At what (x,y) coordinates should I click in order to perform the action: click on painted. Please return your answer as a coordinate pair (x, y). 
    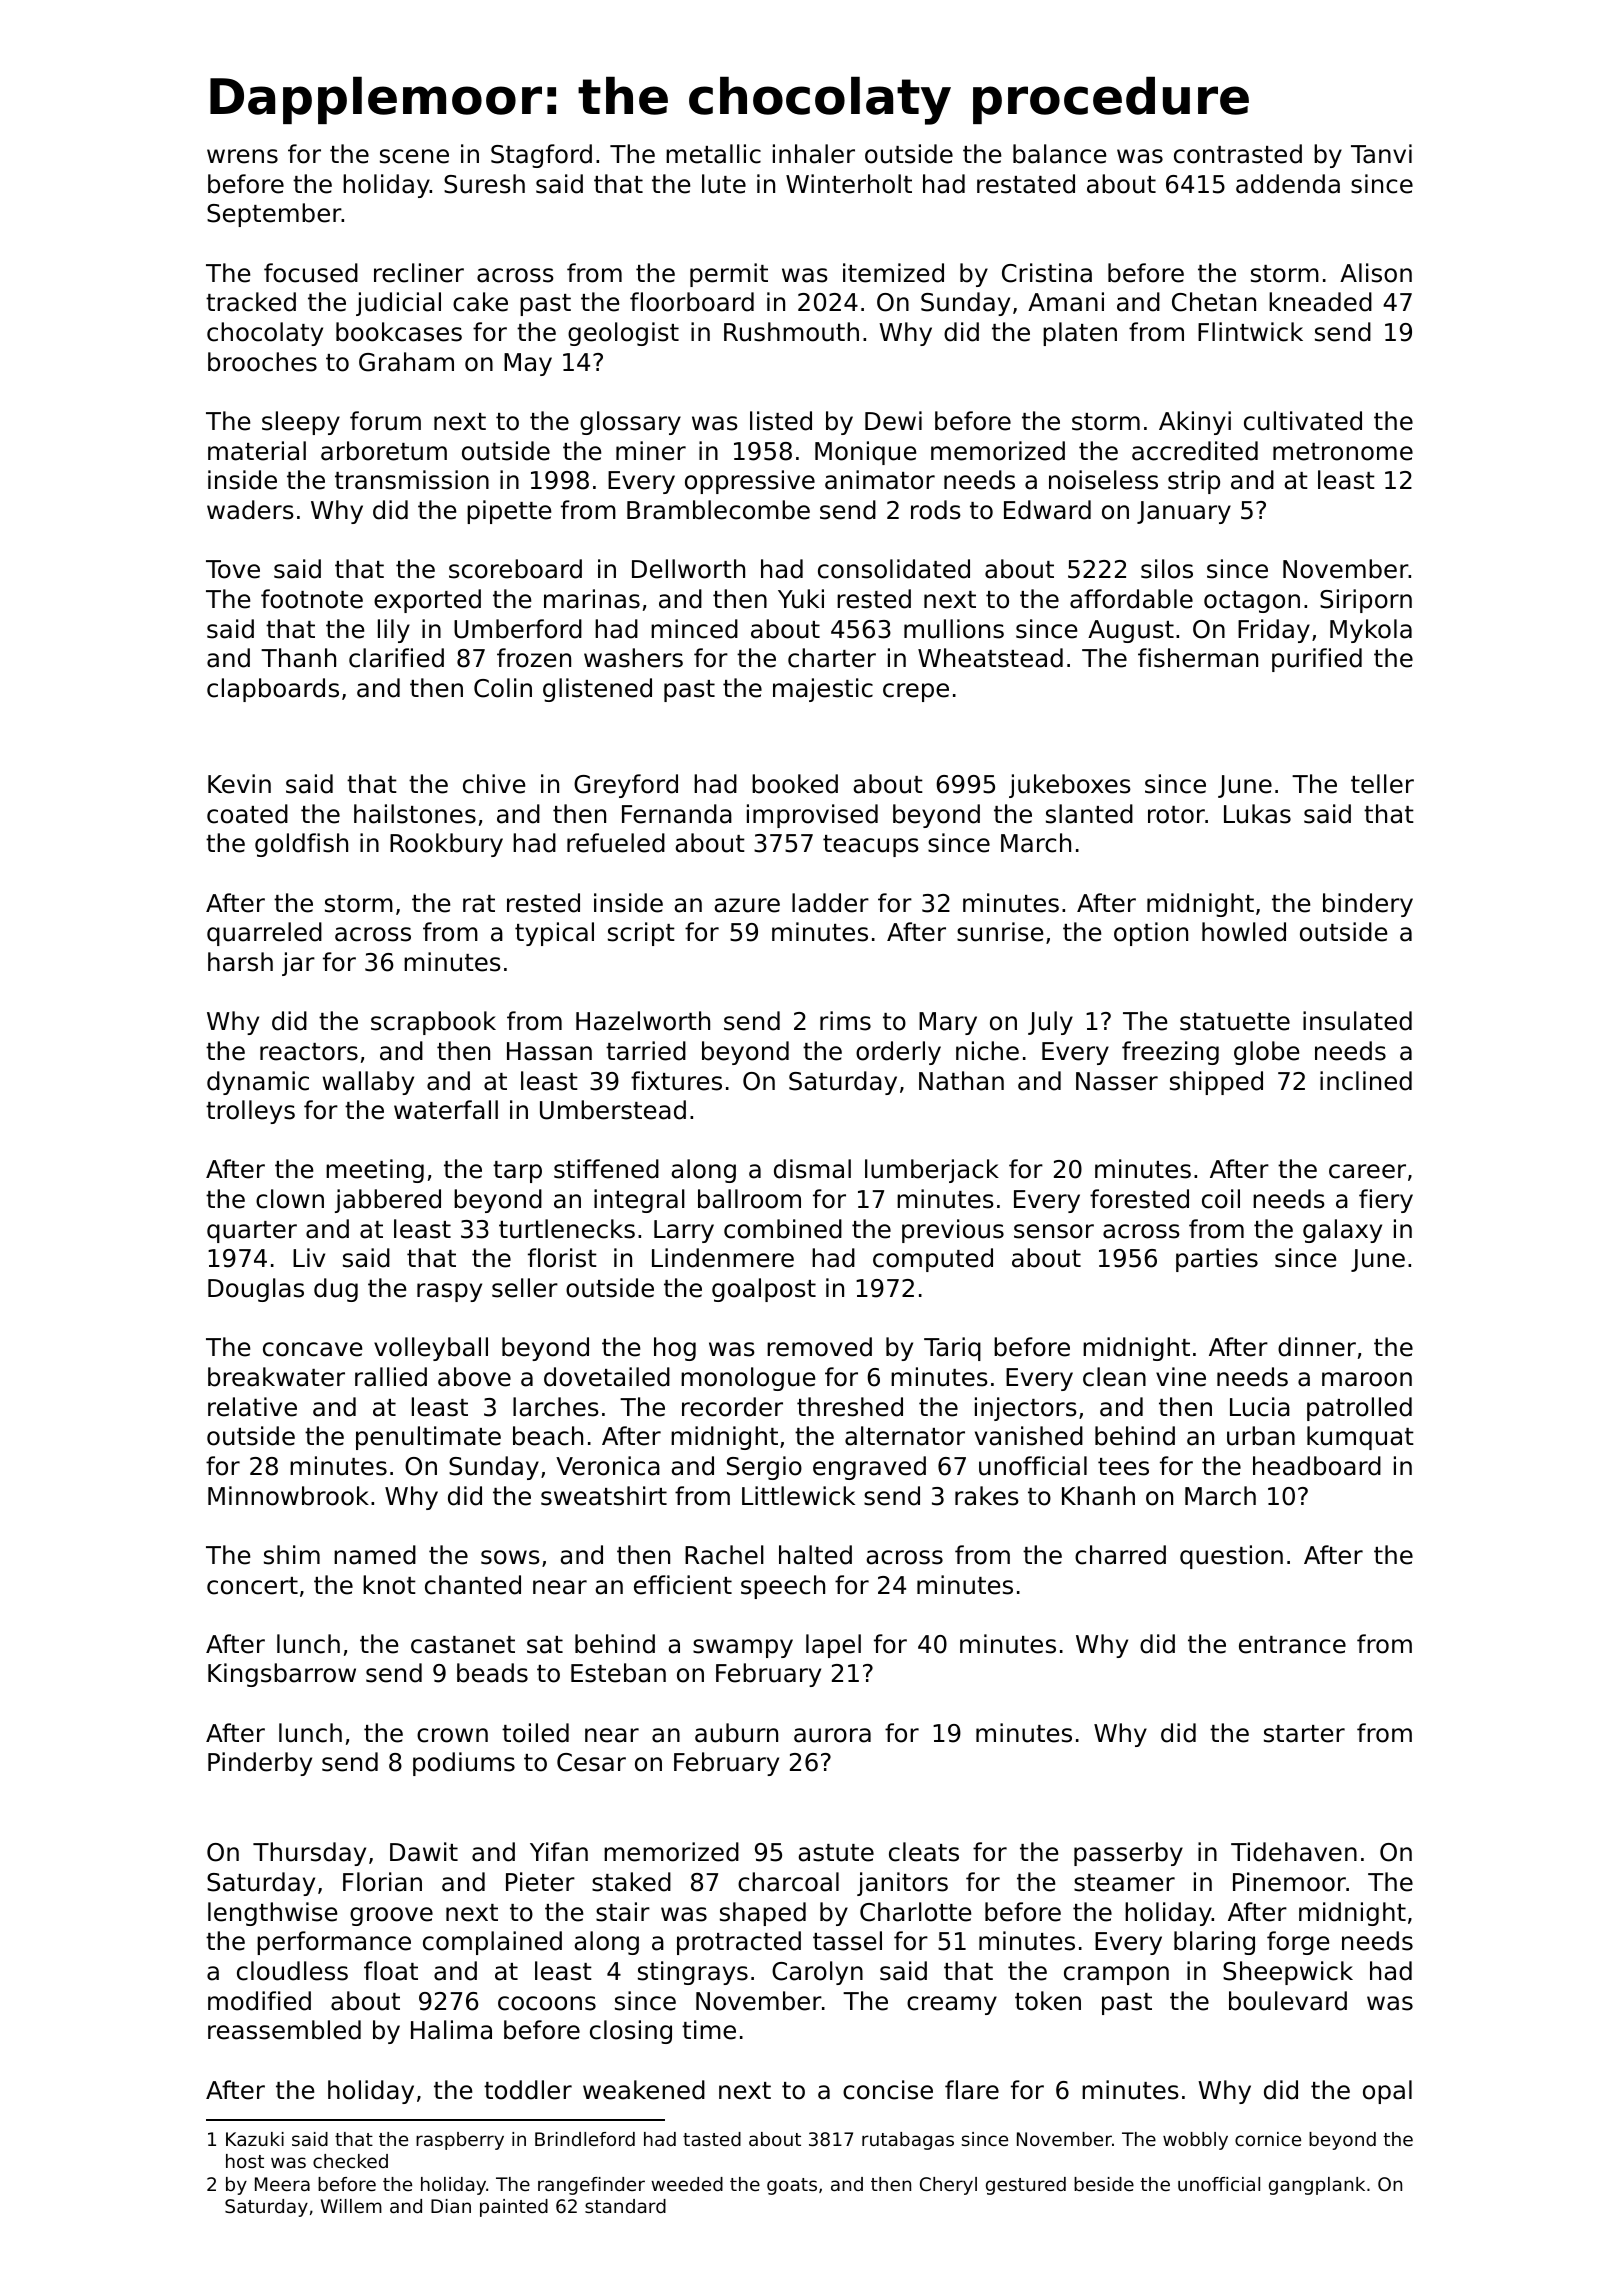
    Looking at the image, I should click on (514, 2208).
